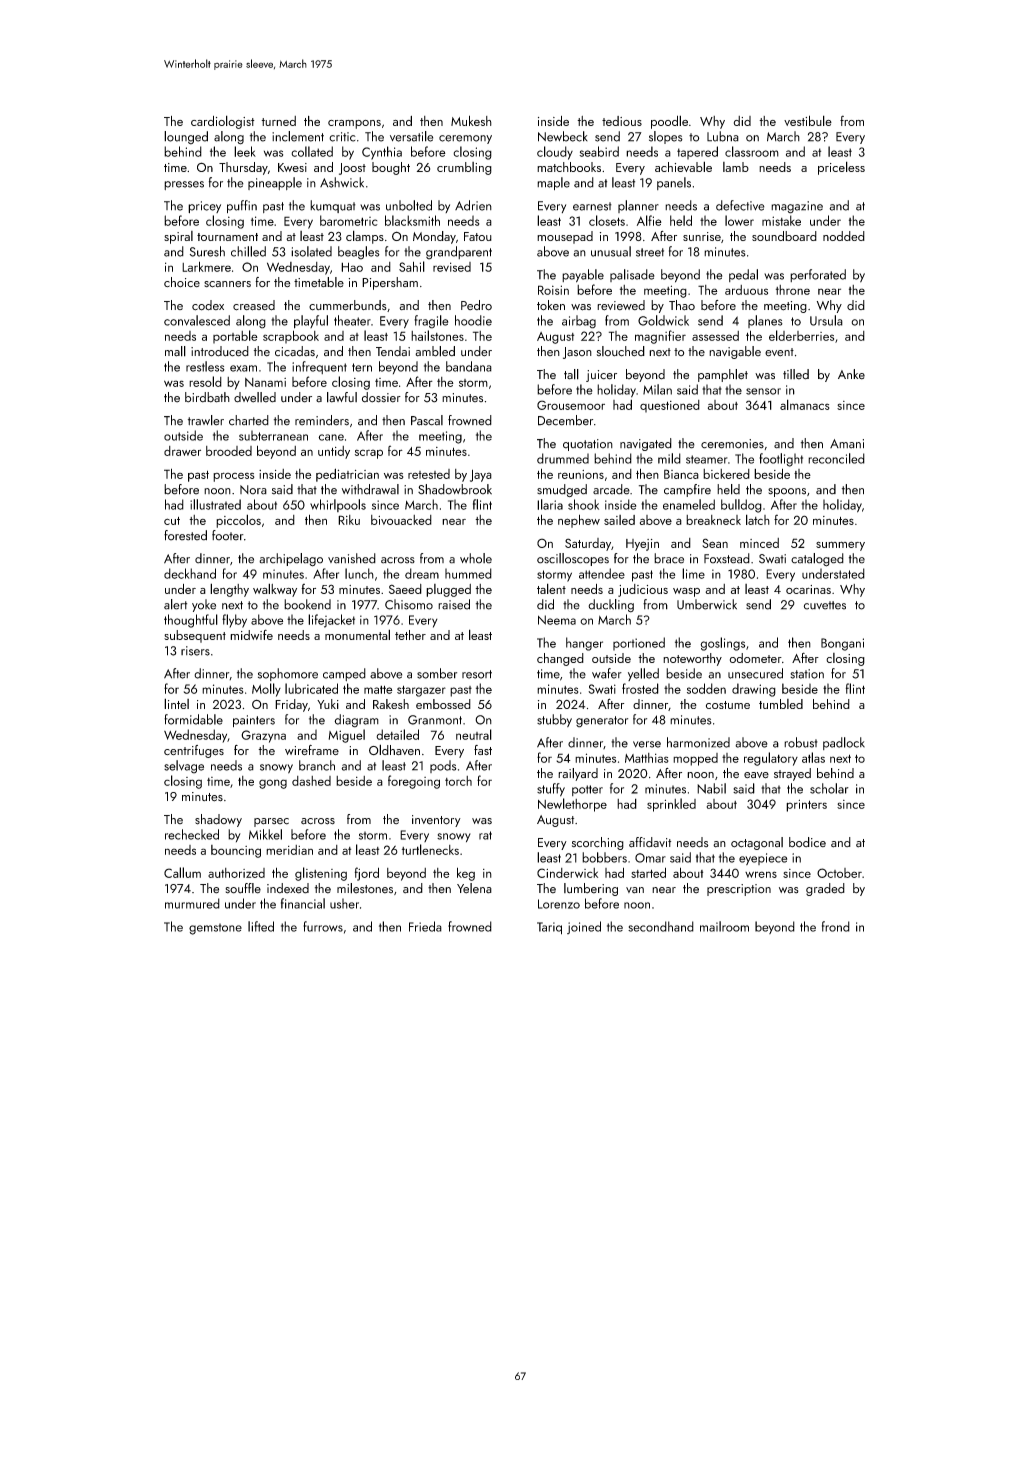  I want to click on hoodie, so click(473, 320).
